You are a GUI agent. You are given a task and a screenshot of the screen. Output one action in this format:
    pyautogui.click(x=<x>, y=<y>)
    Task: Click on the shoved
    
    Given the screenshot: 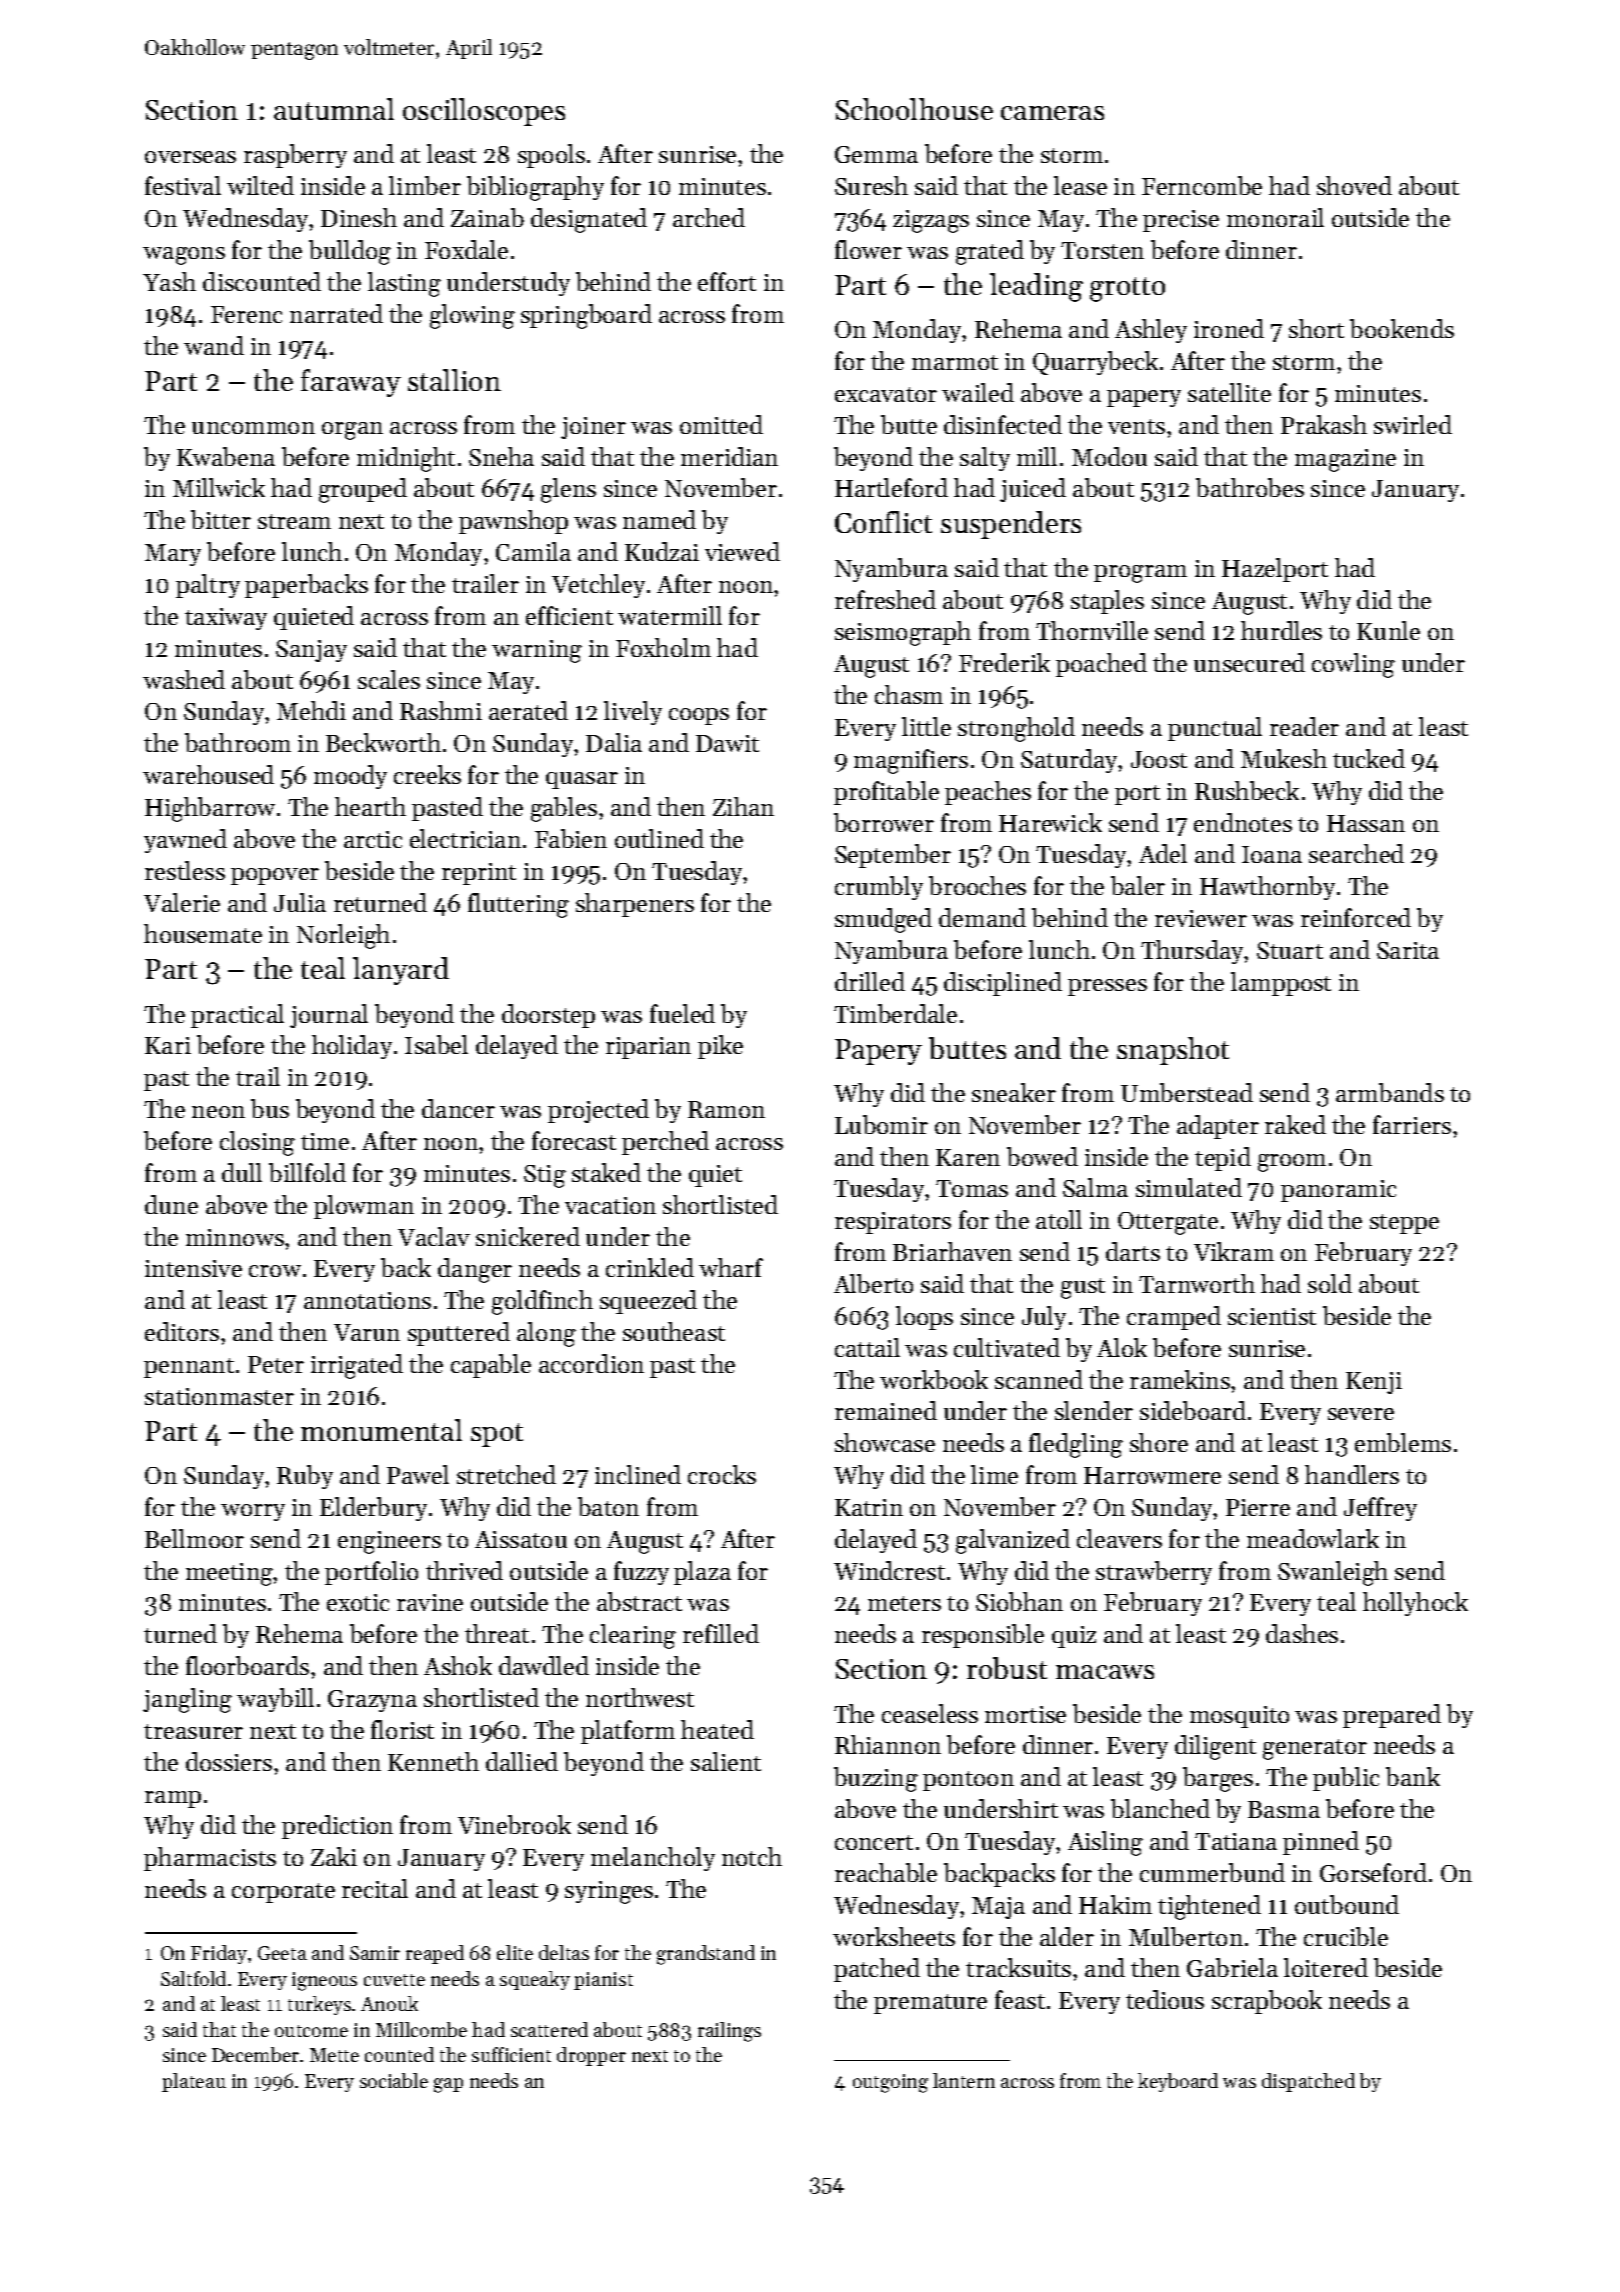 What is the action you would take?
    pyautogui.click(x=1354, y=185)
